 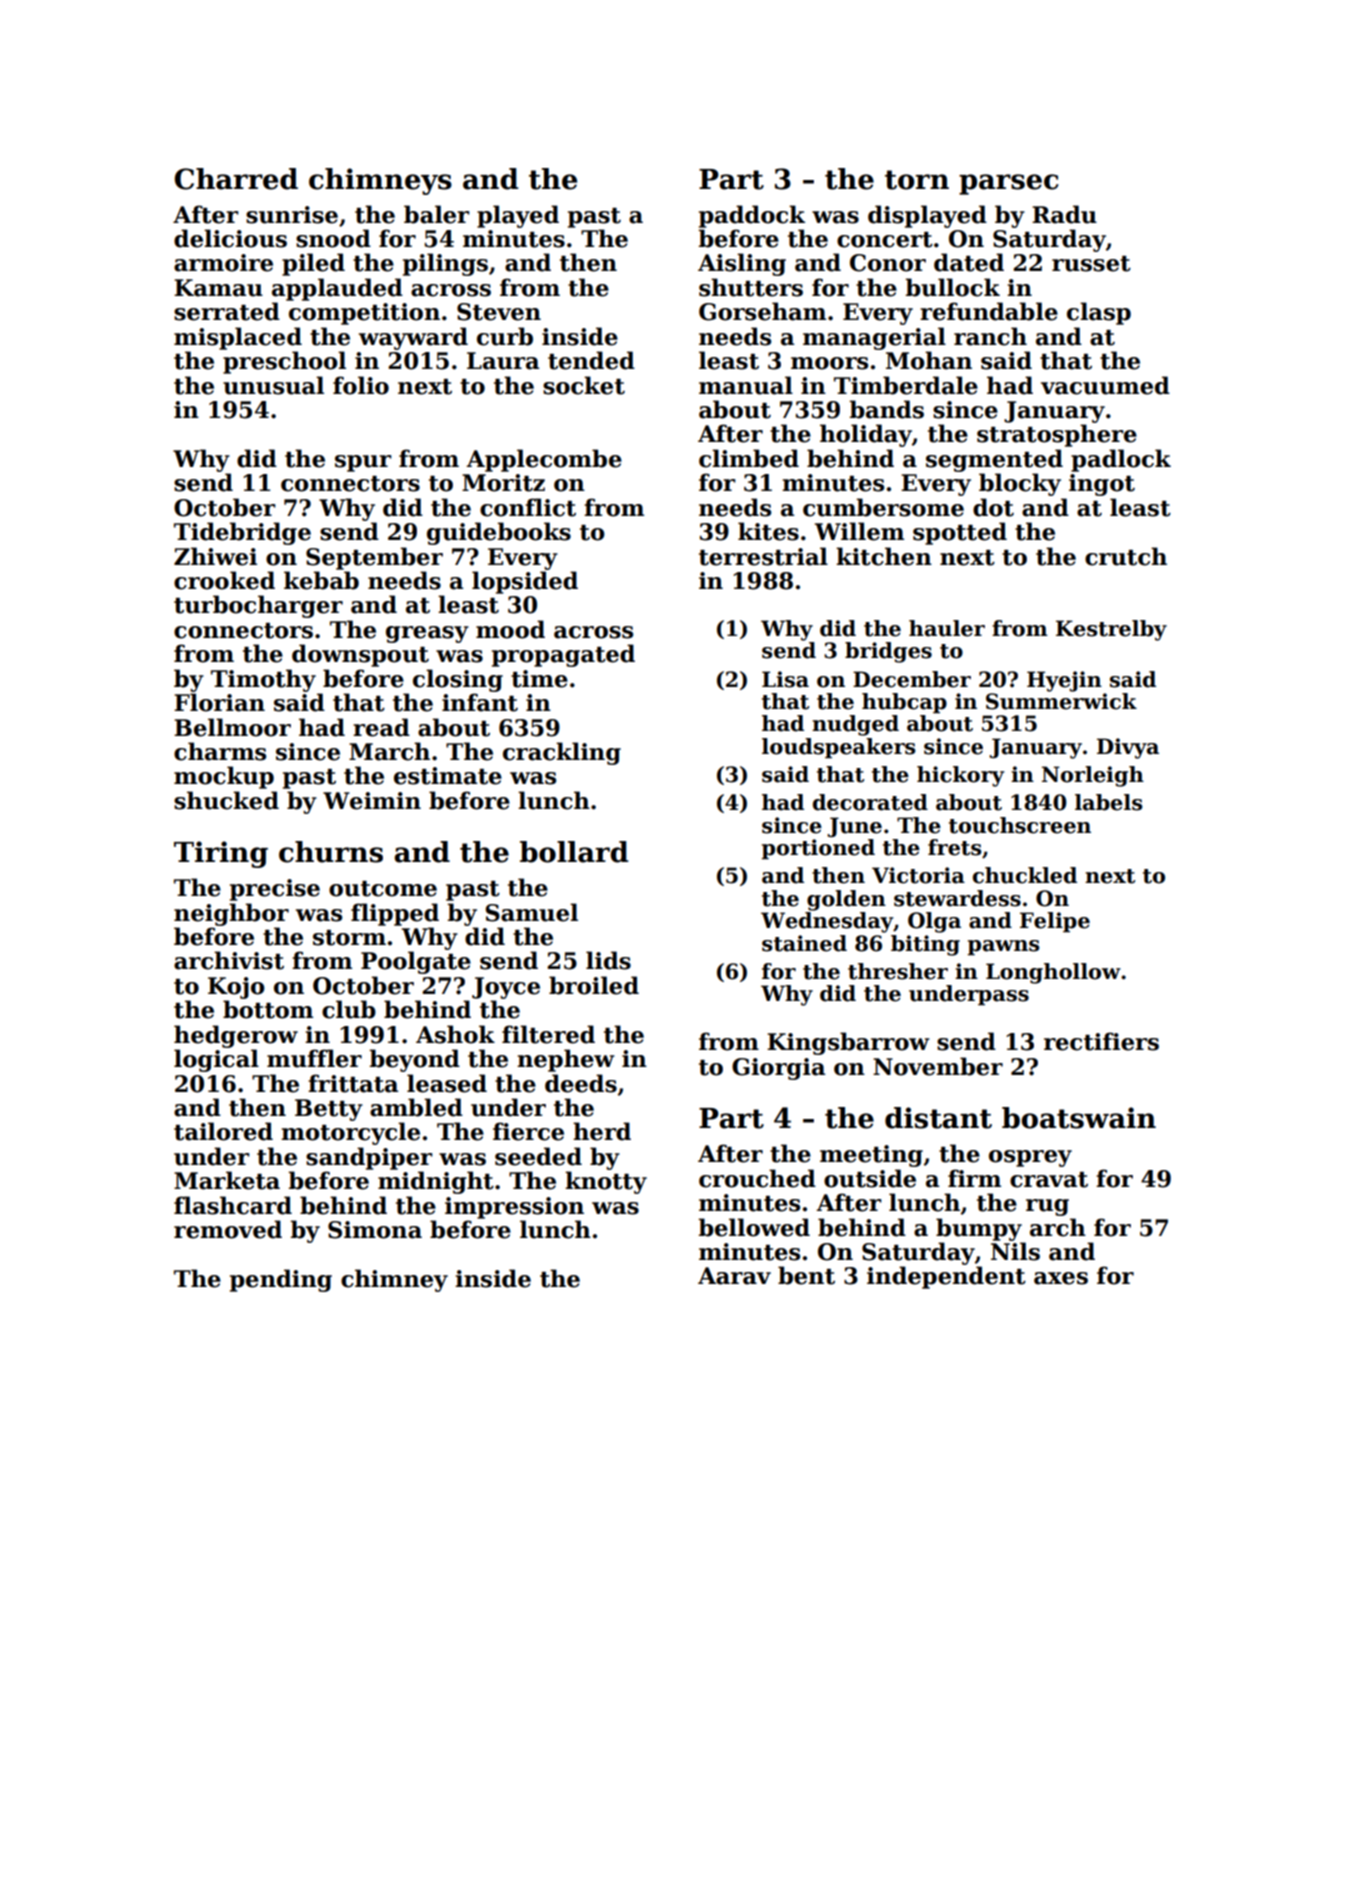 What do you see at coordinates (216, 1060) in the screenshot?
I see `logical` at bounding box center [216, 1060].
